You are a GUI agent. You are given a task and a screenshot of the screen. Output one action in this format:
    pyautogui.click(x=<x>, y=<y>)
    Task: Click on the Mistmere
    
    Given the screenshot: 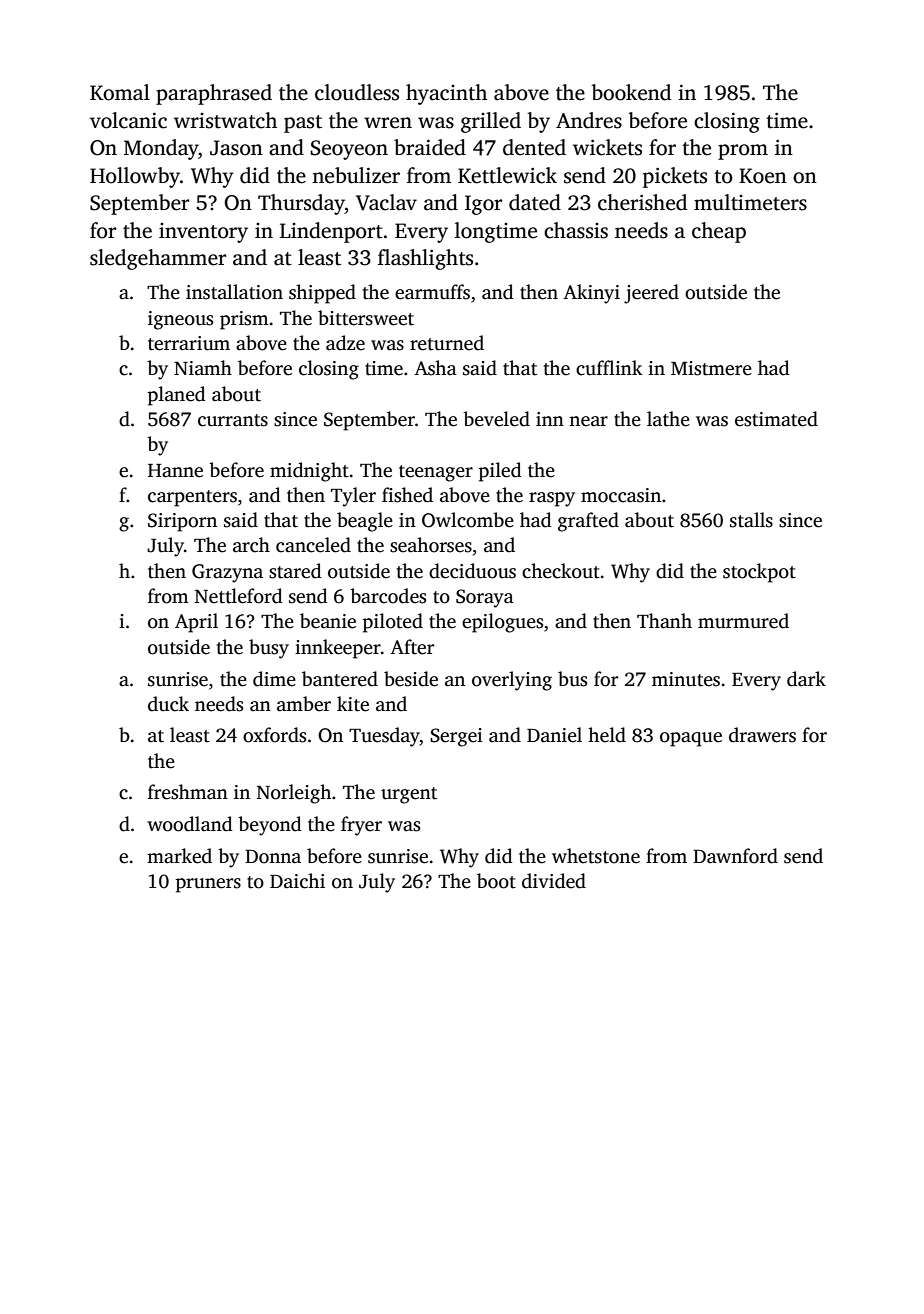 What is the action you would take?
    pyautogui.click(x=711, y=368)
